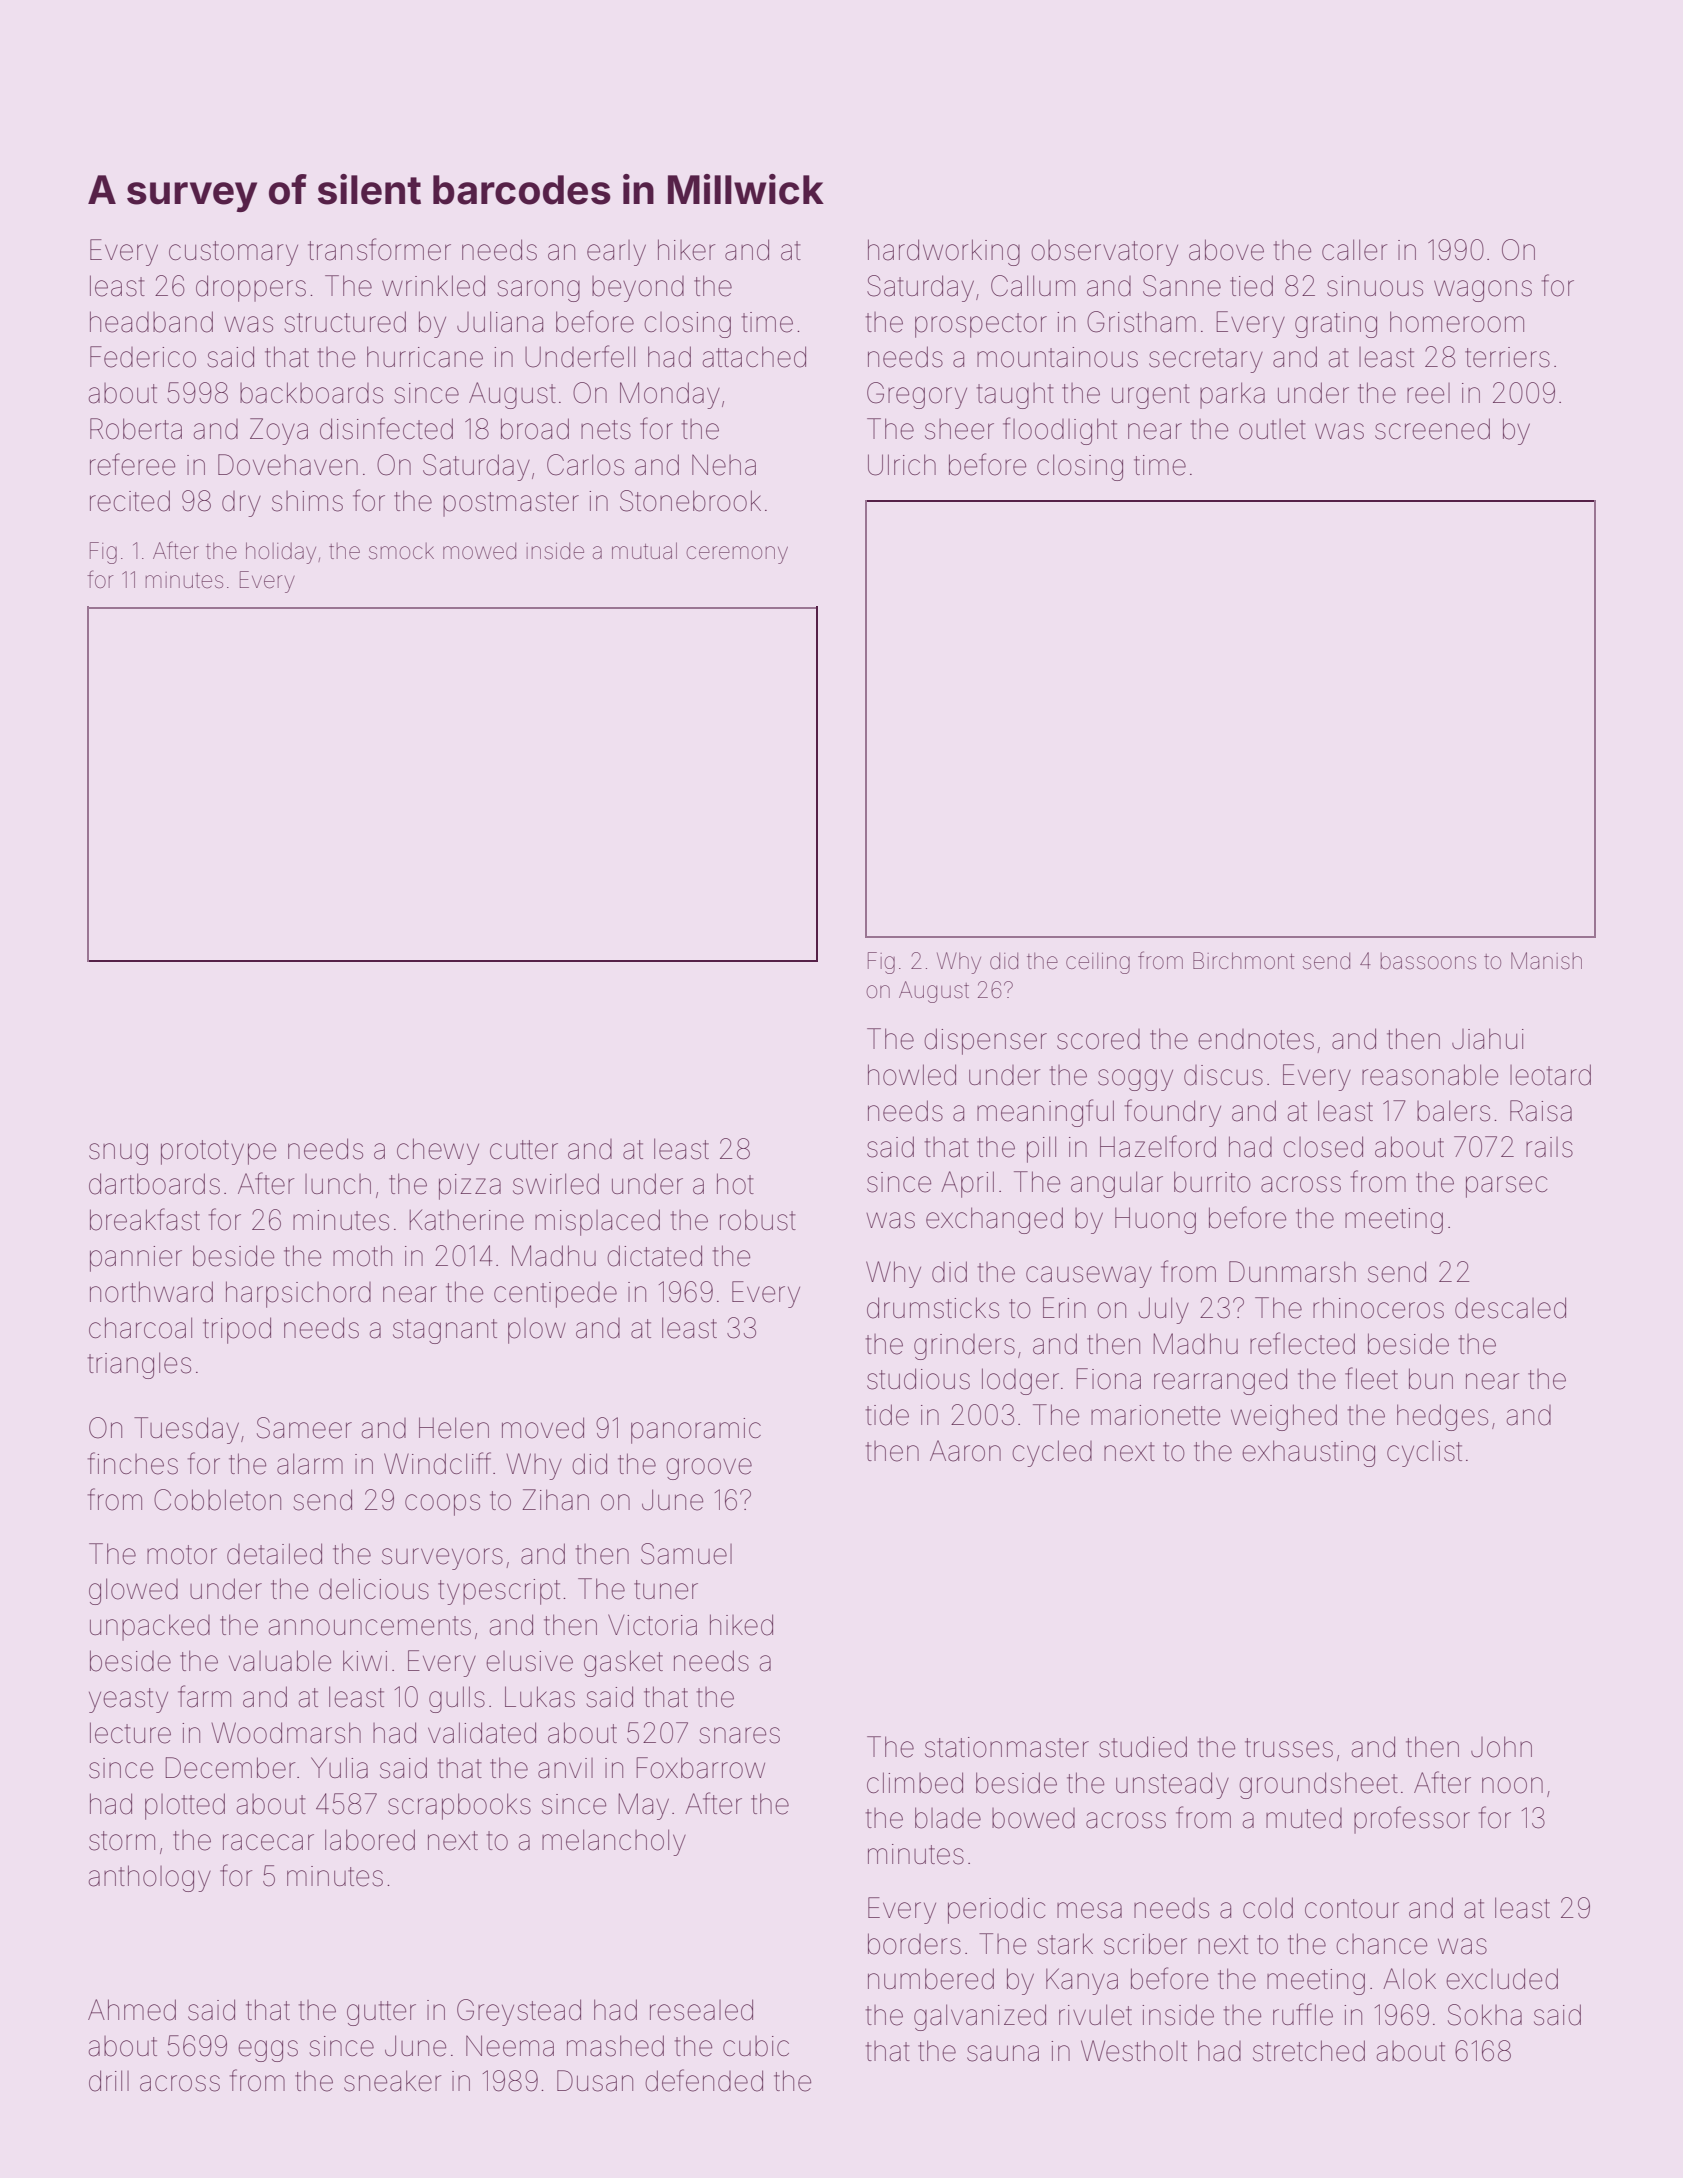  I want to click on stretched, so click(1309, 2051).
